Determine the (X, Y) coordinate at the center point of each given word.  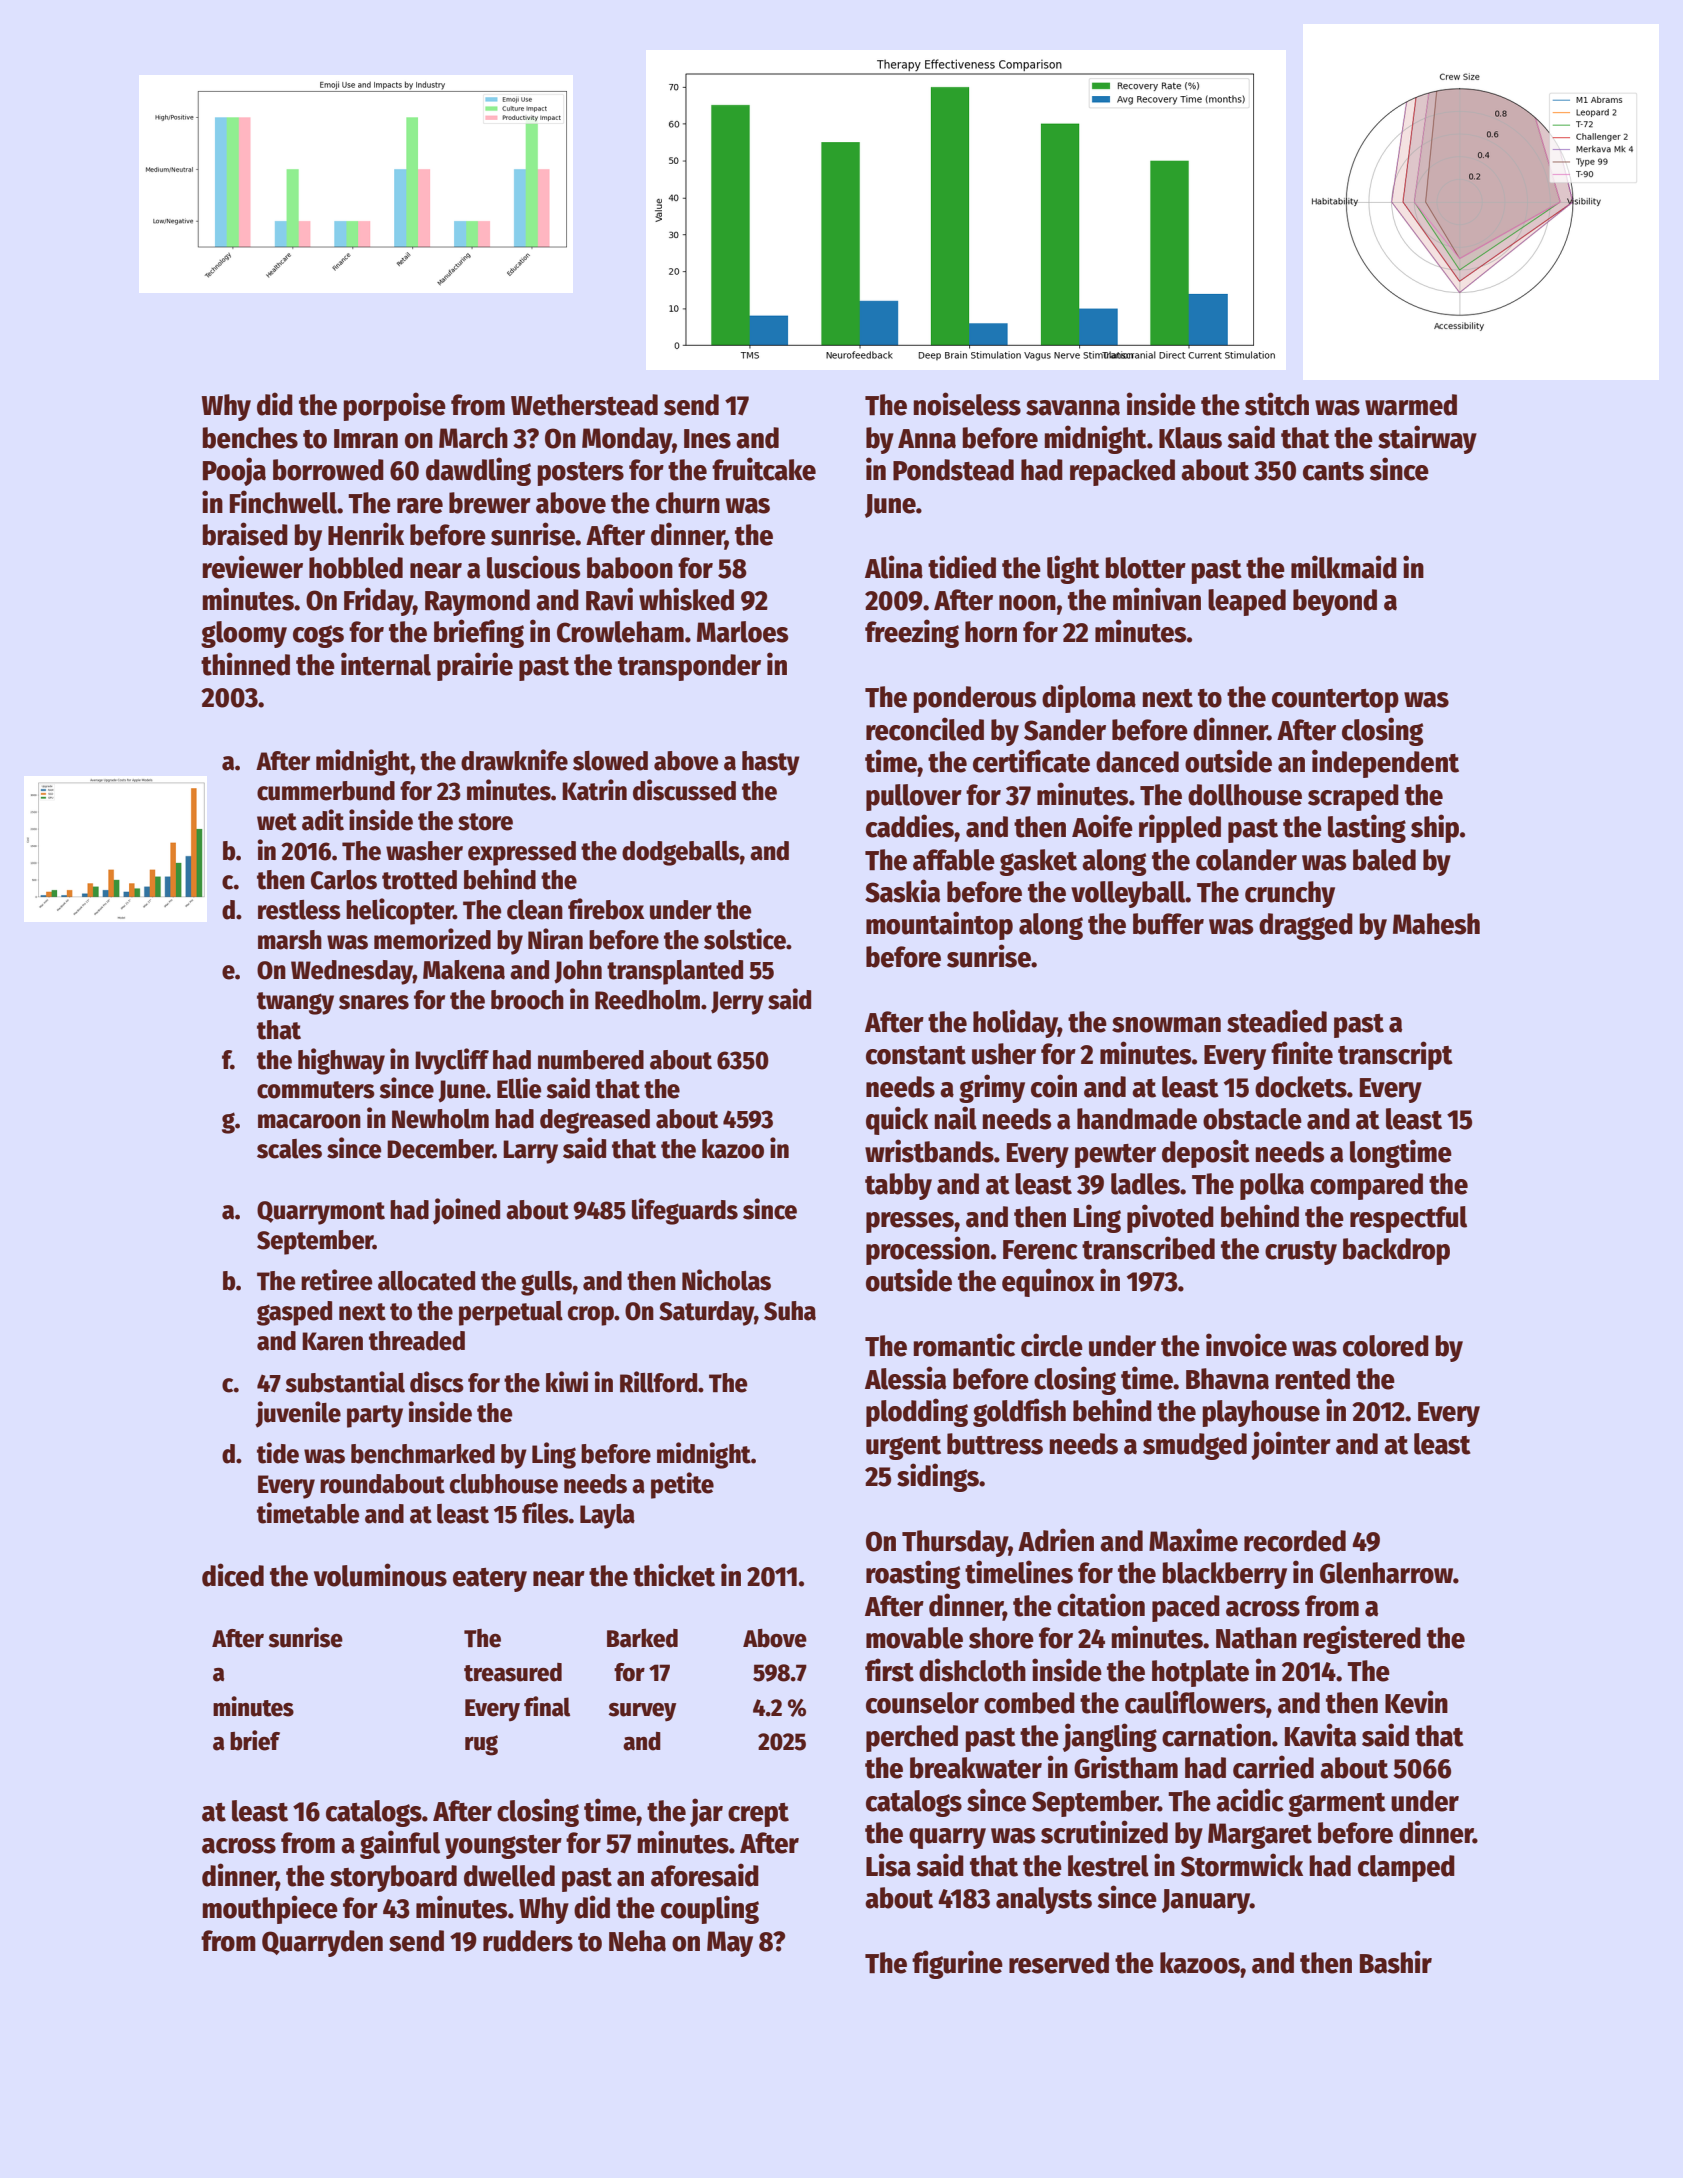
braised (245, 534)
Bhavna (1227, 1379)
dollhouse (1245, 795)
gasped (294, 1313)
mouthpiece (270, 1909)
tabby (898, 1186)
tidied (962, 567)
